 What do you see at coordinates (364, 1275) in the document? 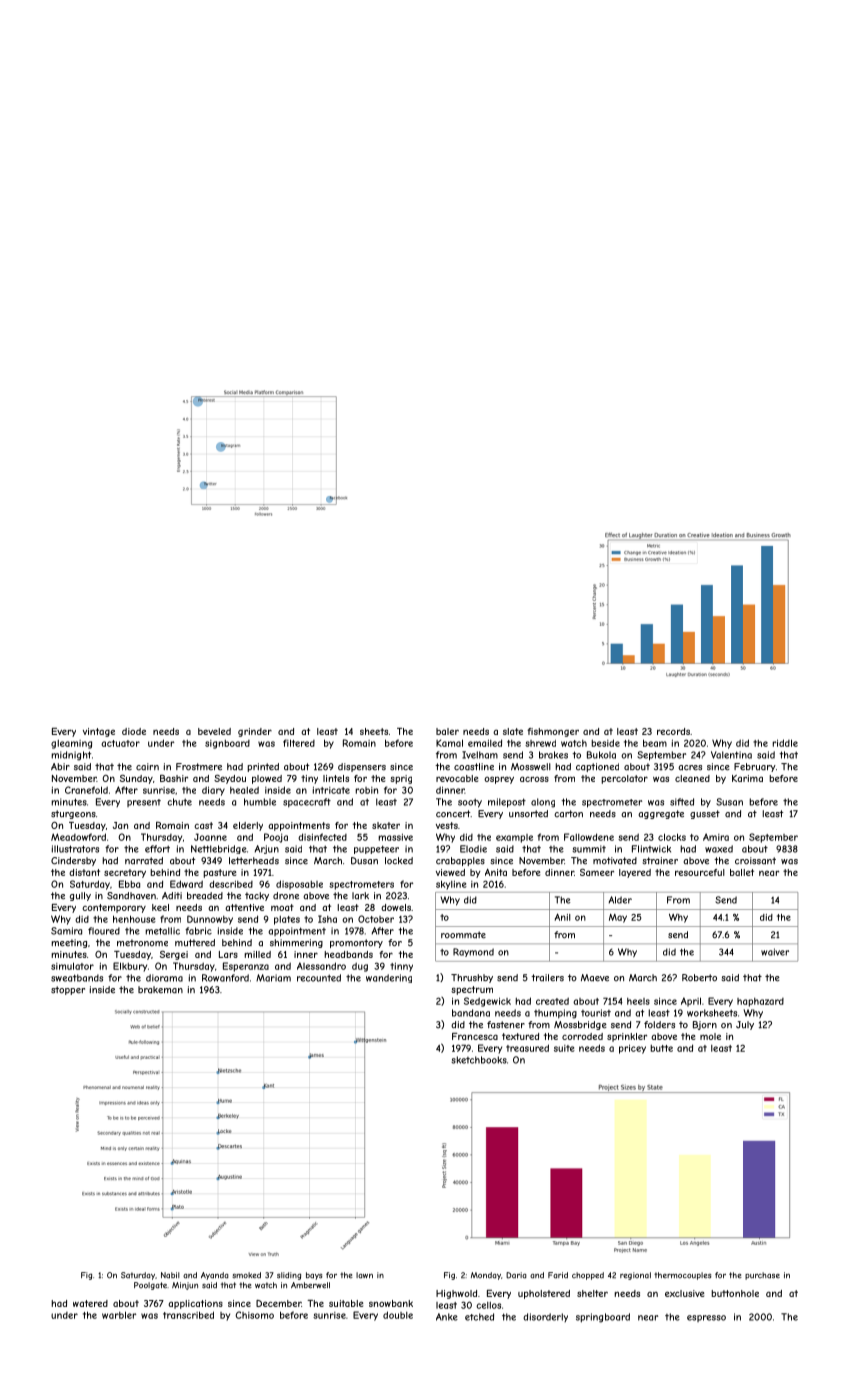
I see `lawn` at bounding box center [364, 1275].
